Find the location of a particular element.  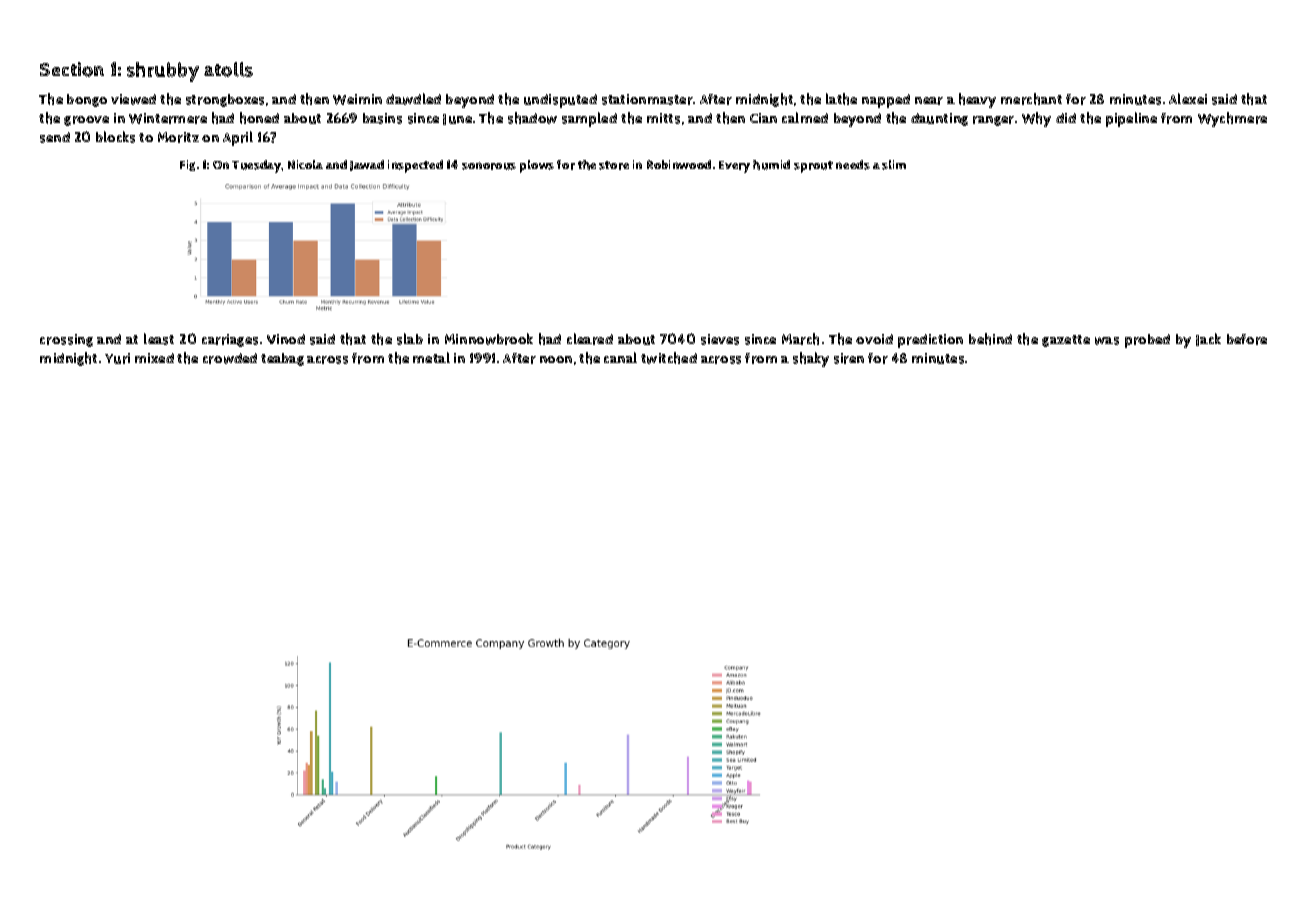

atolls is located at coordinates (228, 69).
